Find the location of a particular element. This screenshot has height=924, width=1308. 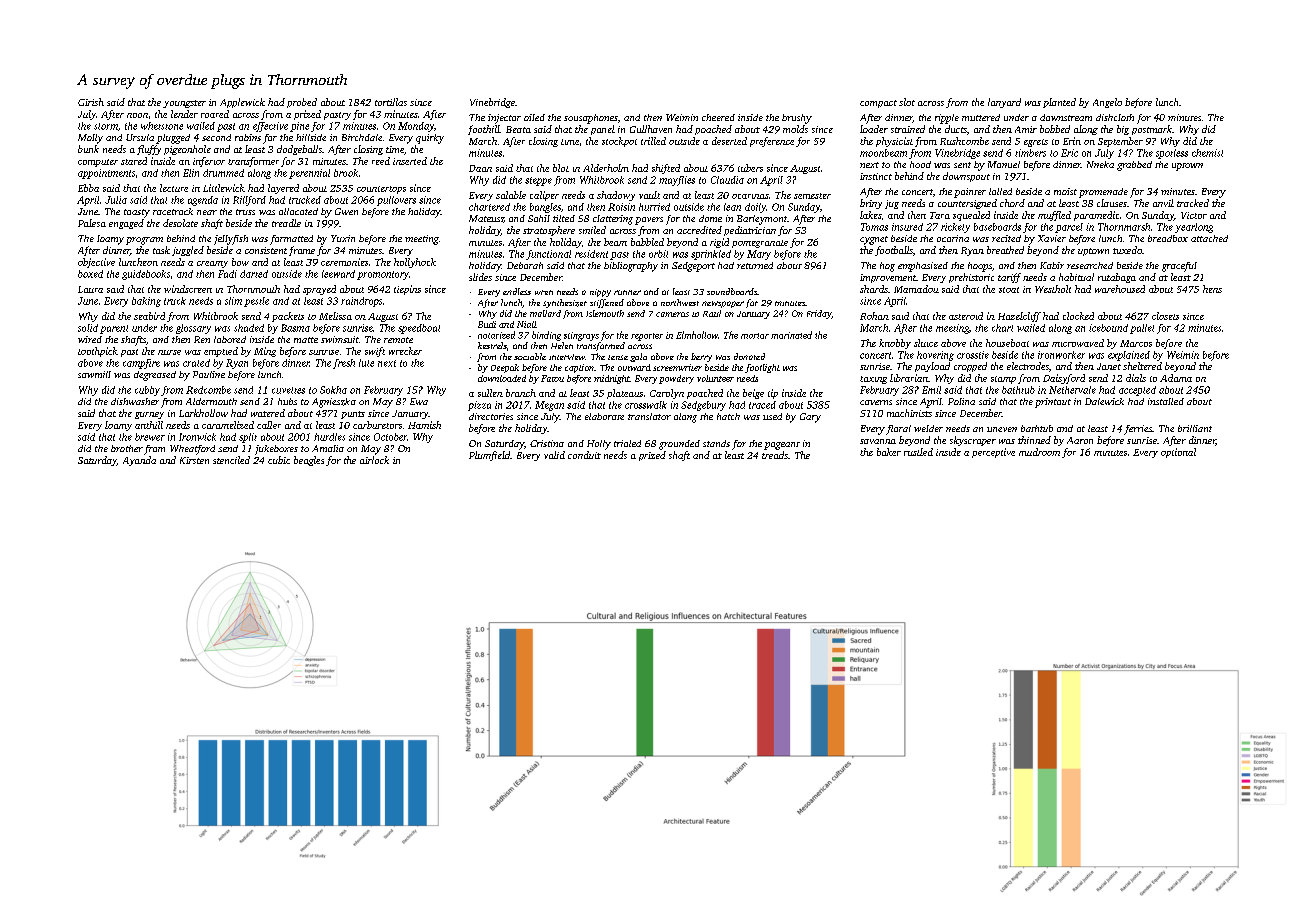

spotless is located at coordinates (1172, 154).
